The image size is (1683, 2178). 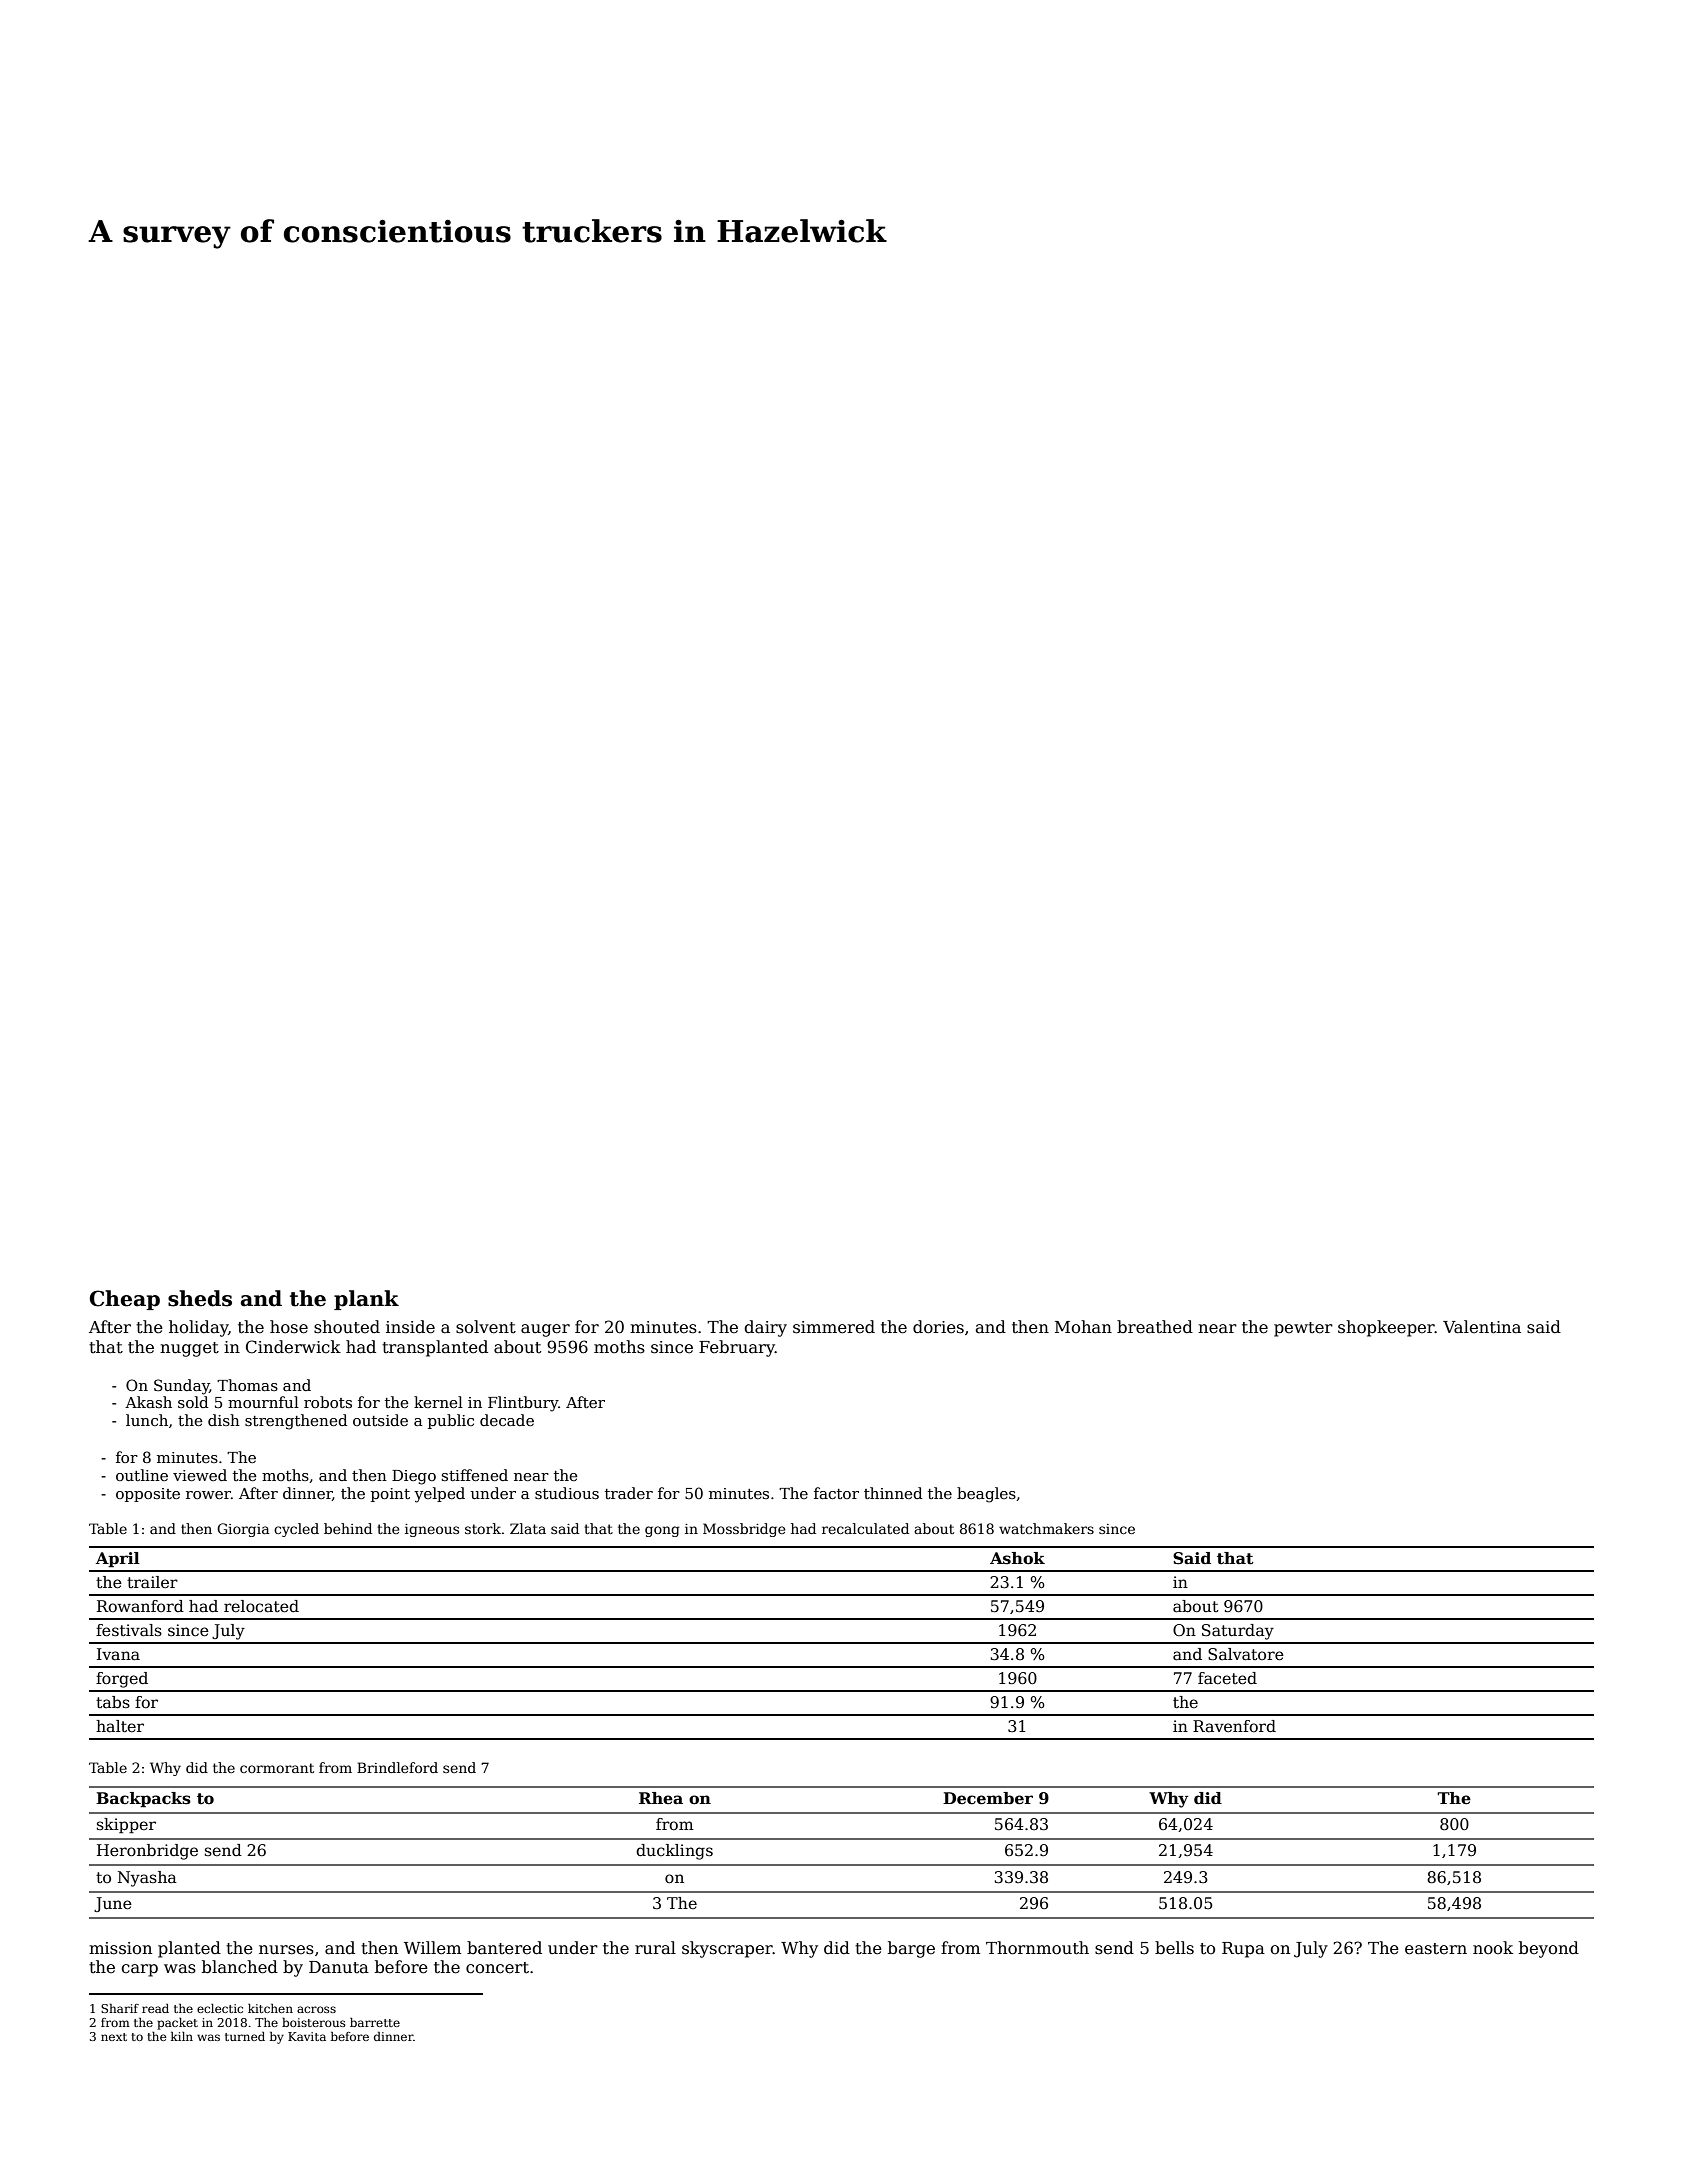 I want to click on ducklings, so click(x=674, y=1852).
